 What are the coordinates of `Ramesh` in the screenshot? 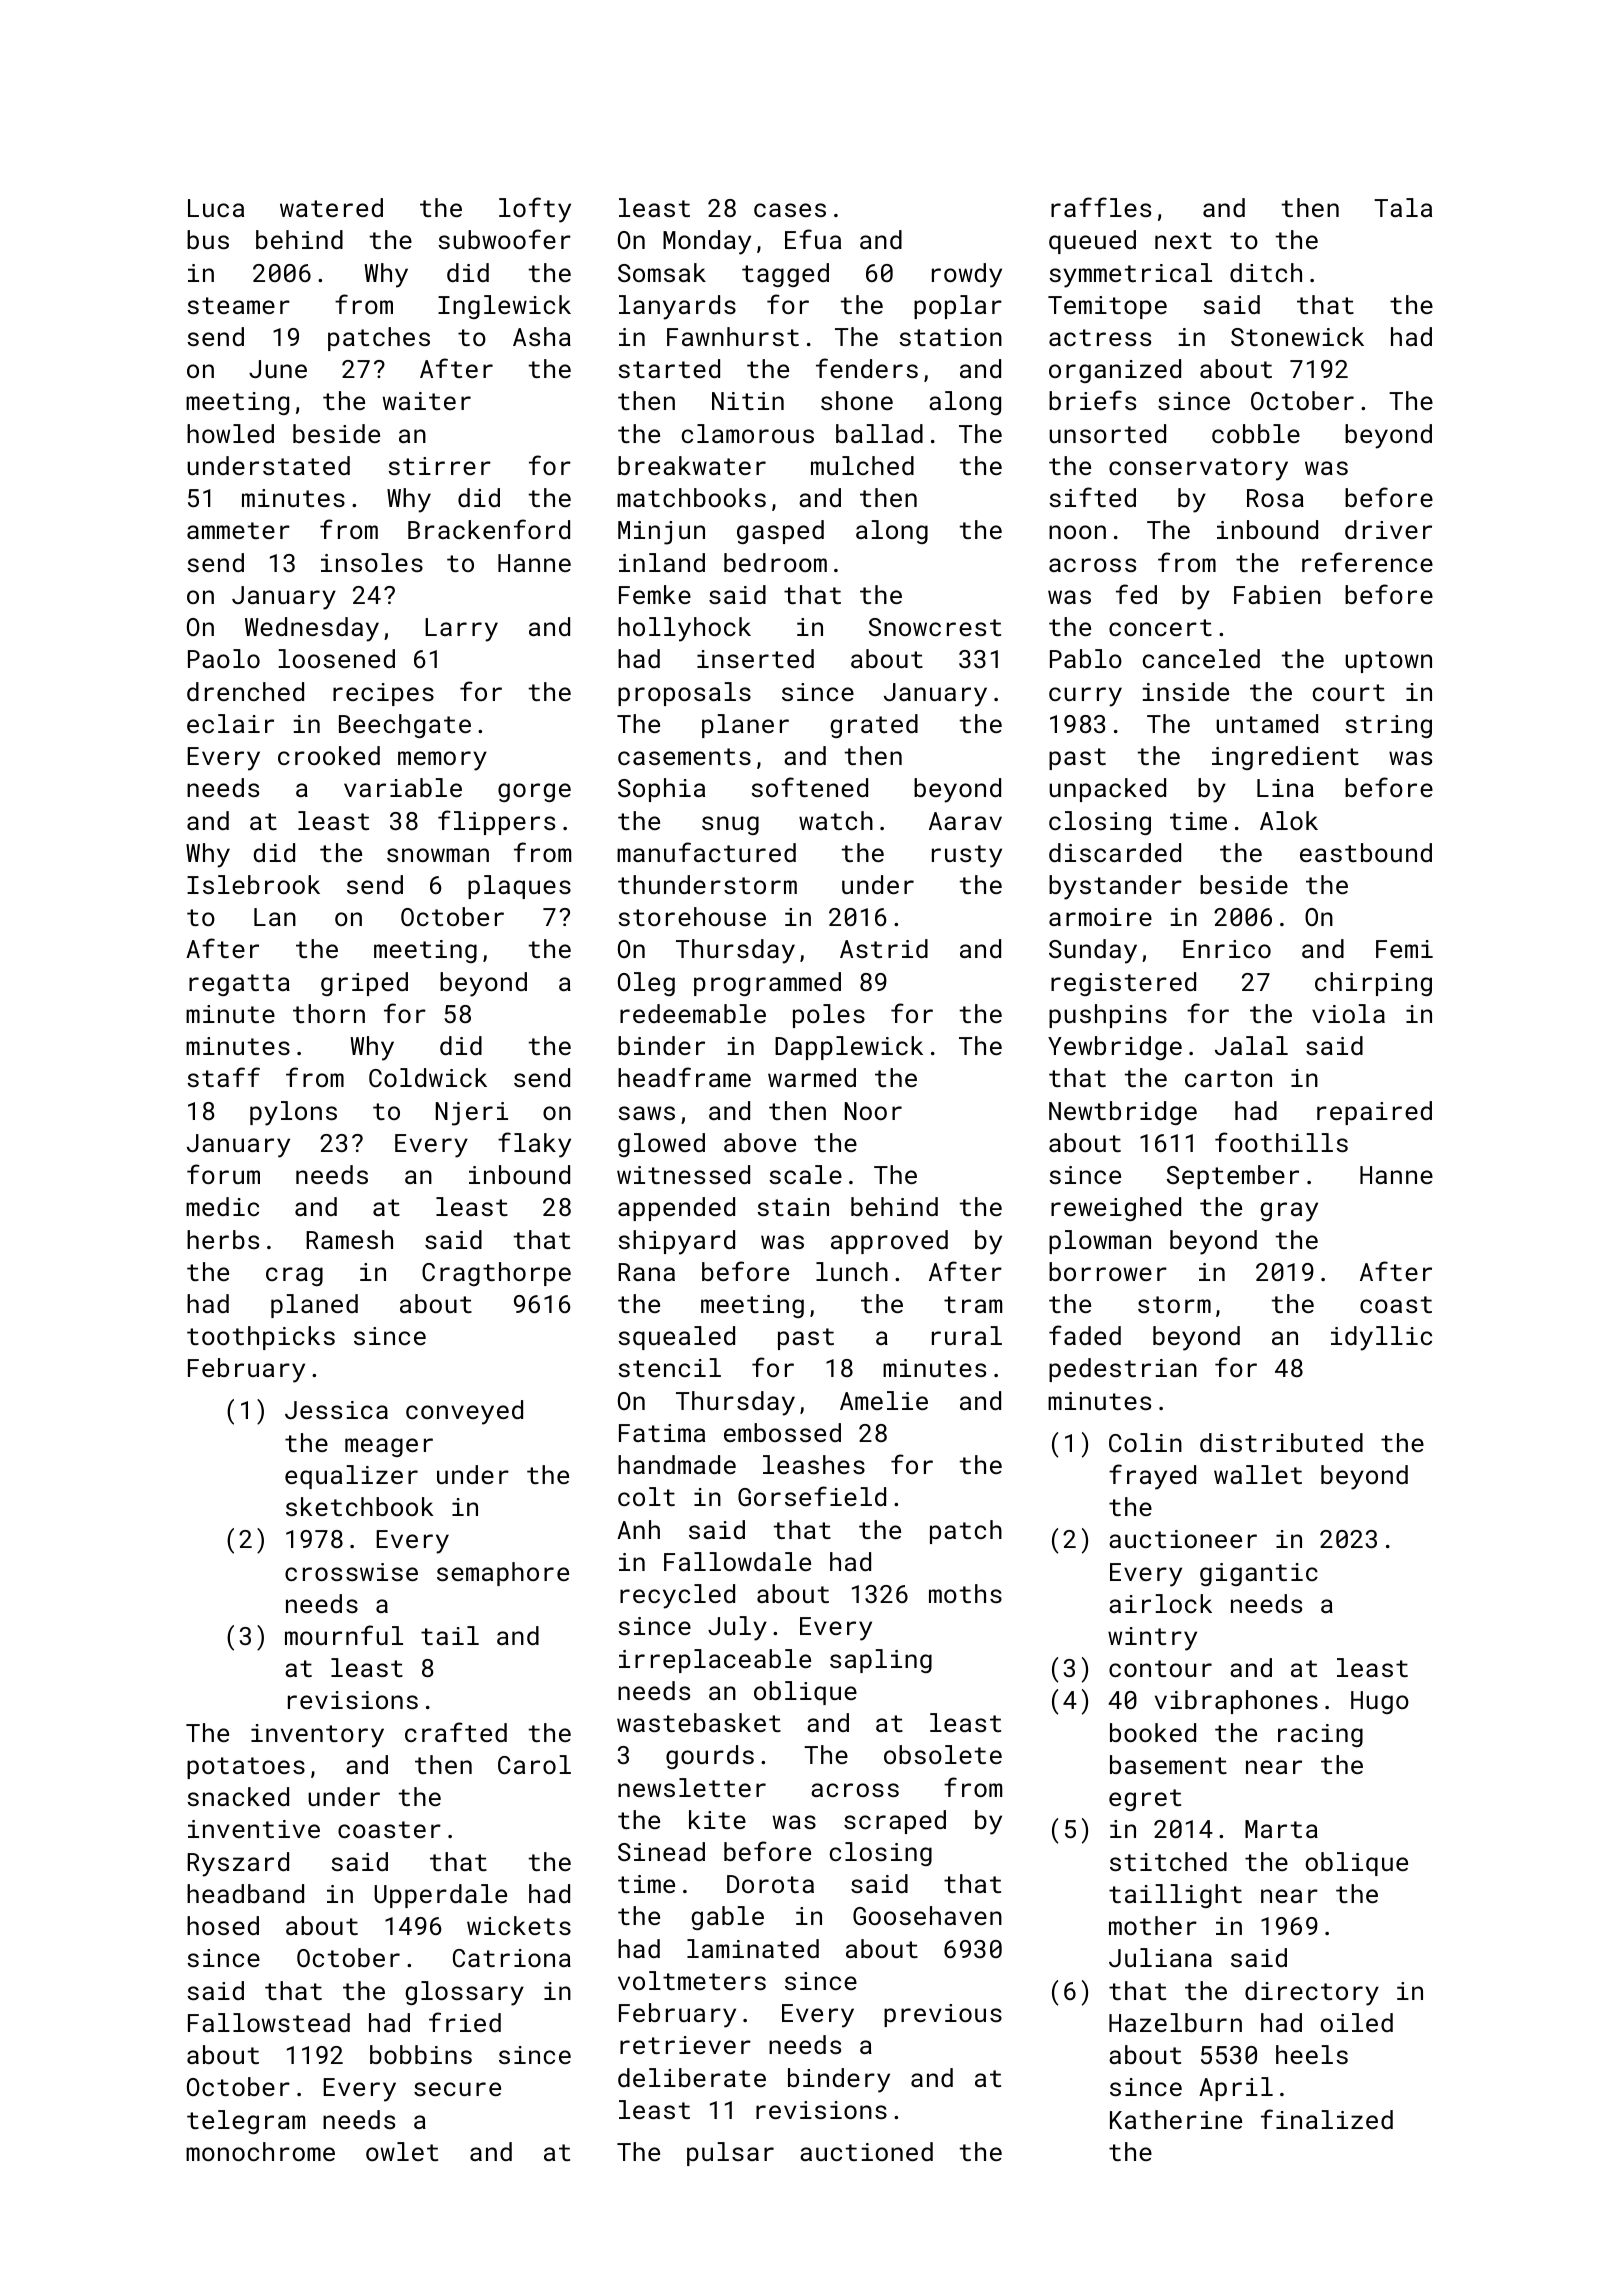 It's located at (349, 1239).
